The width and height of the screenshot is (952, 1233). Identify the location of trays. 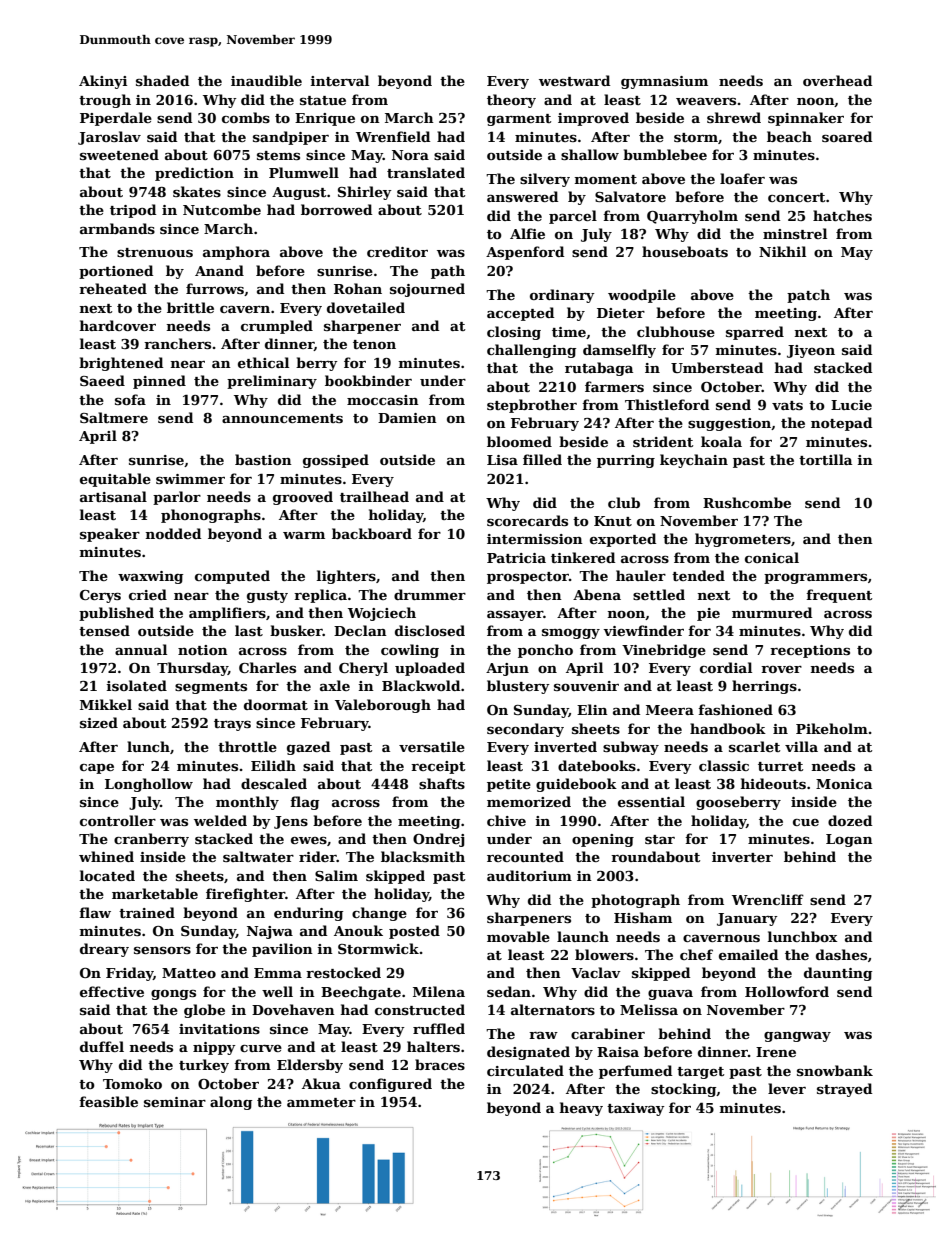
(232, 725).
